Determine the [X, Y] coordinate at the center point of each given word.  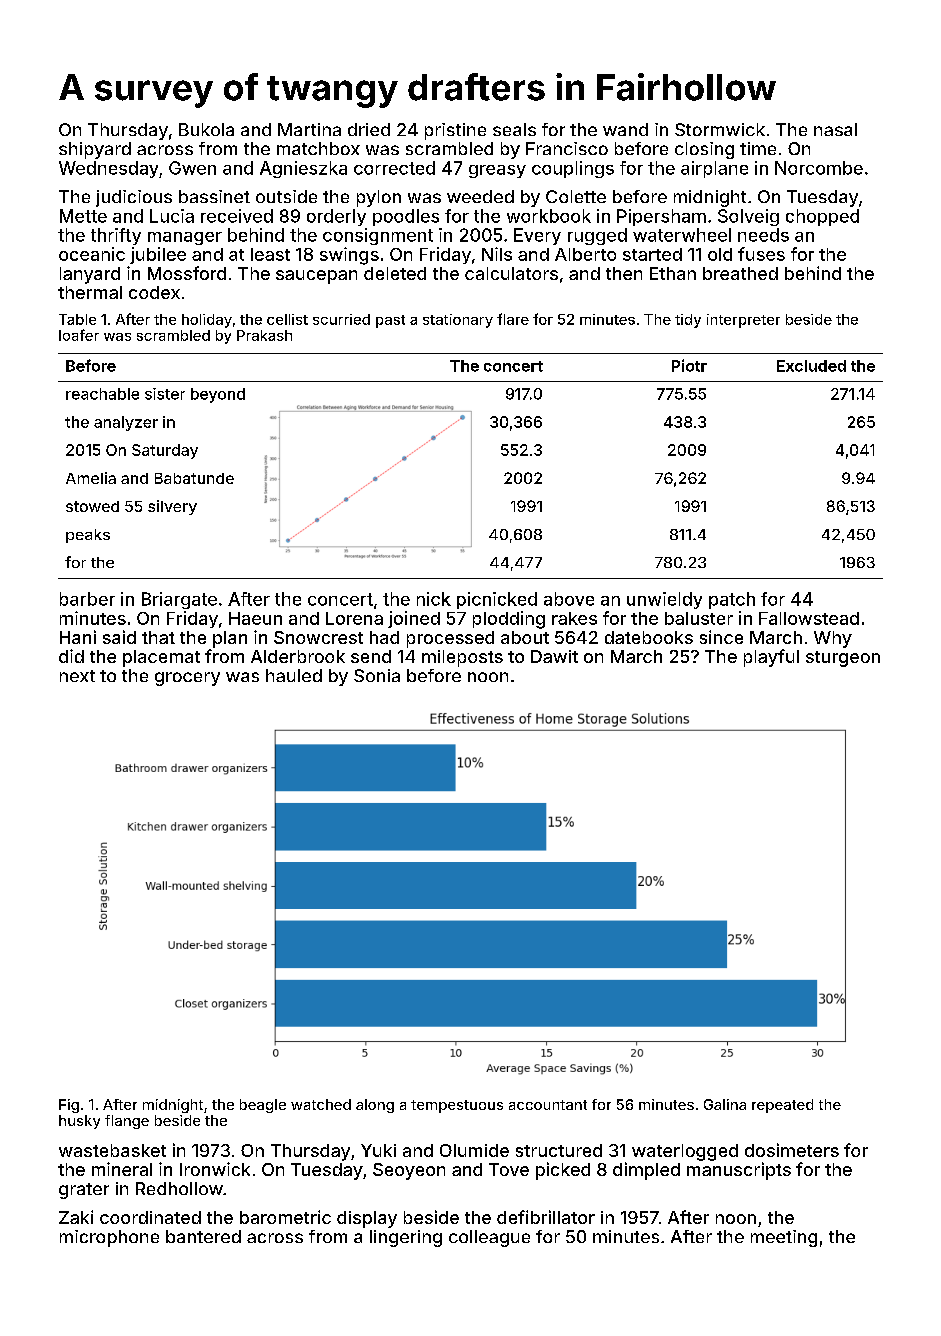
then [624, 273]
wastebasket [112, 1150]
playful [771, 658]
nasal [835, 129]
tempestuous [457, 1106]
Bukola [206, 129]
